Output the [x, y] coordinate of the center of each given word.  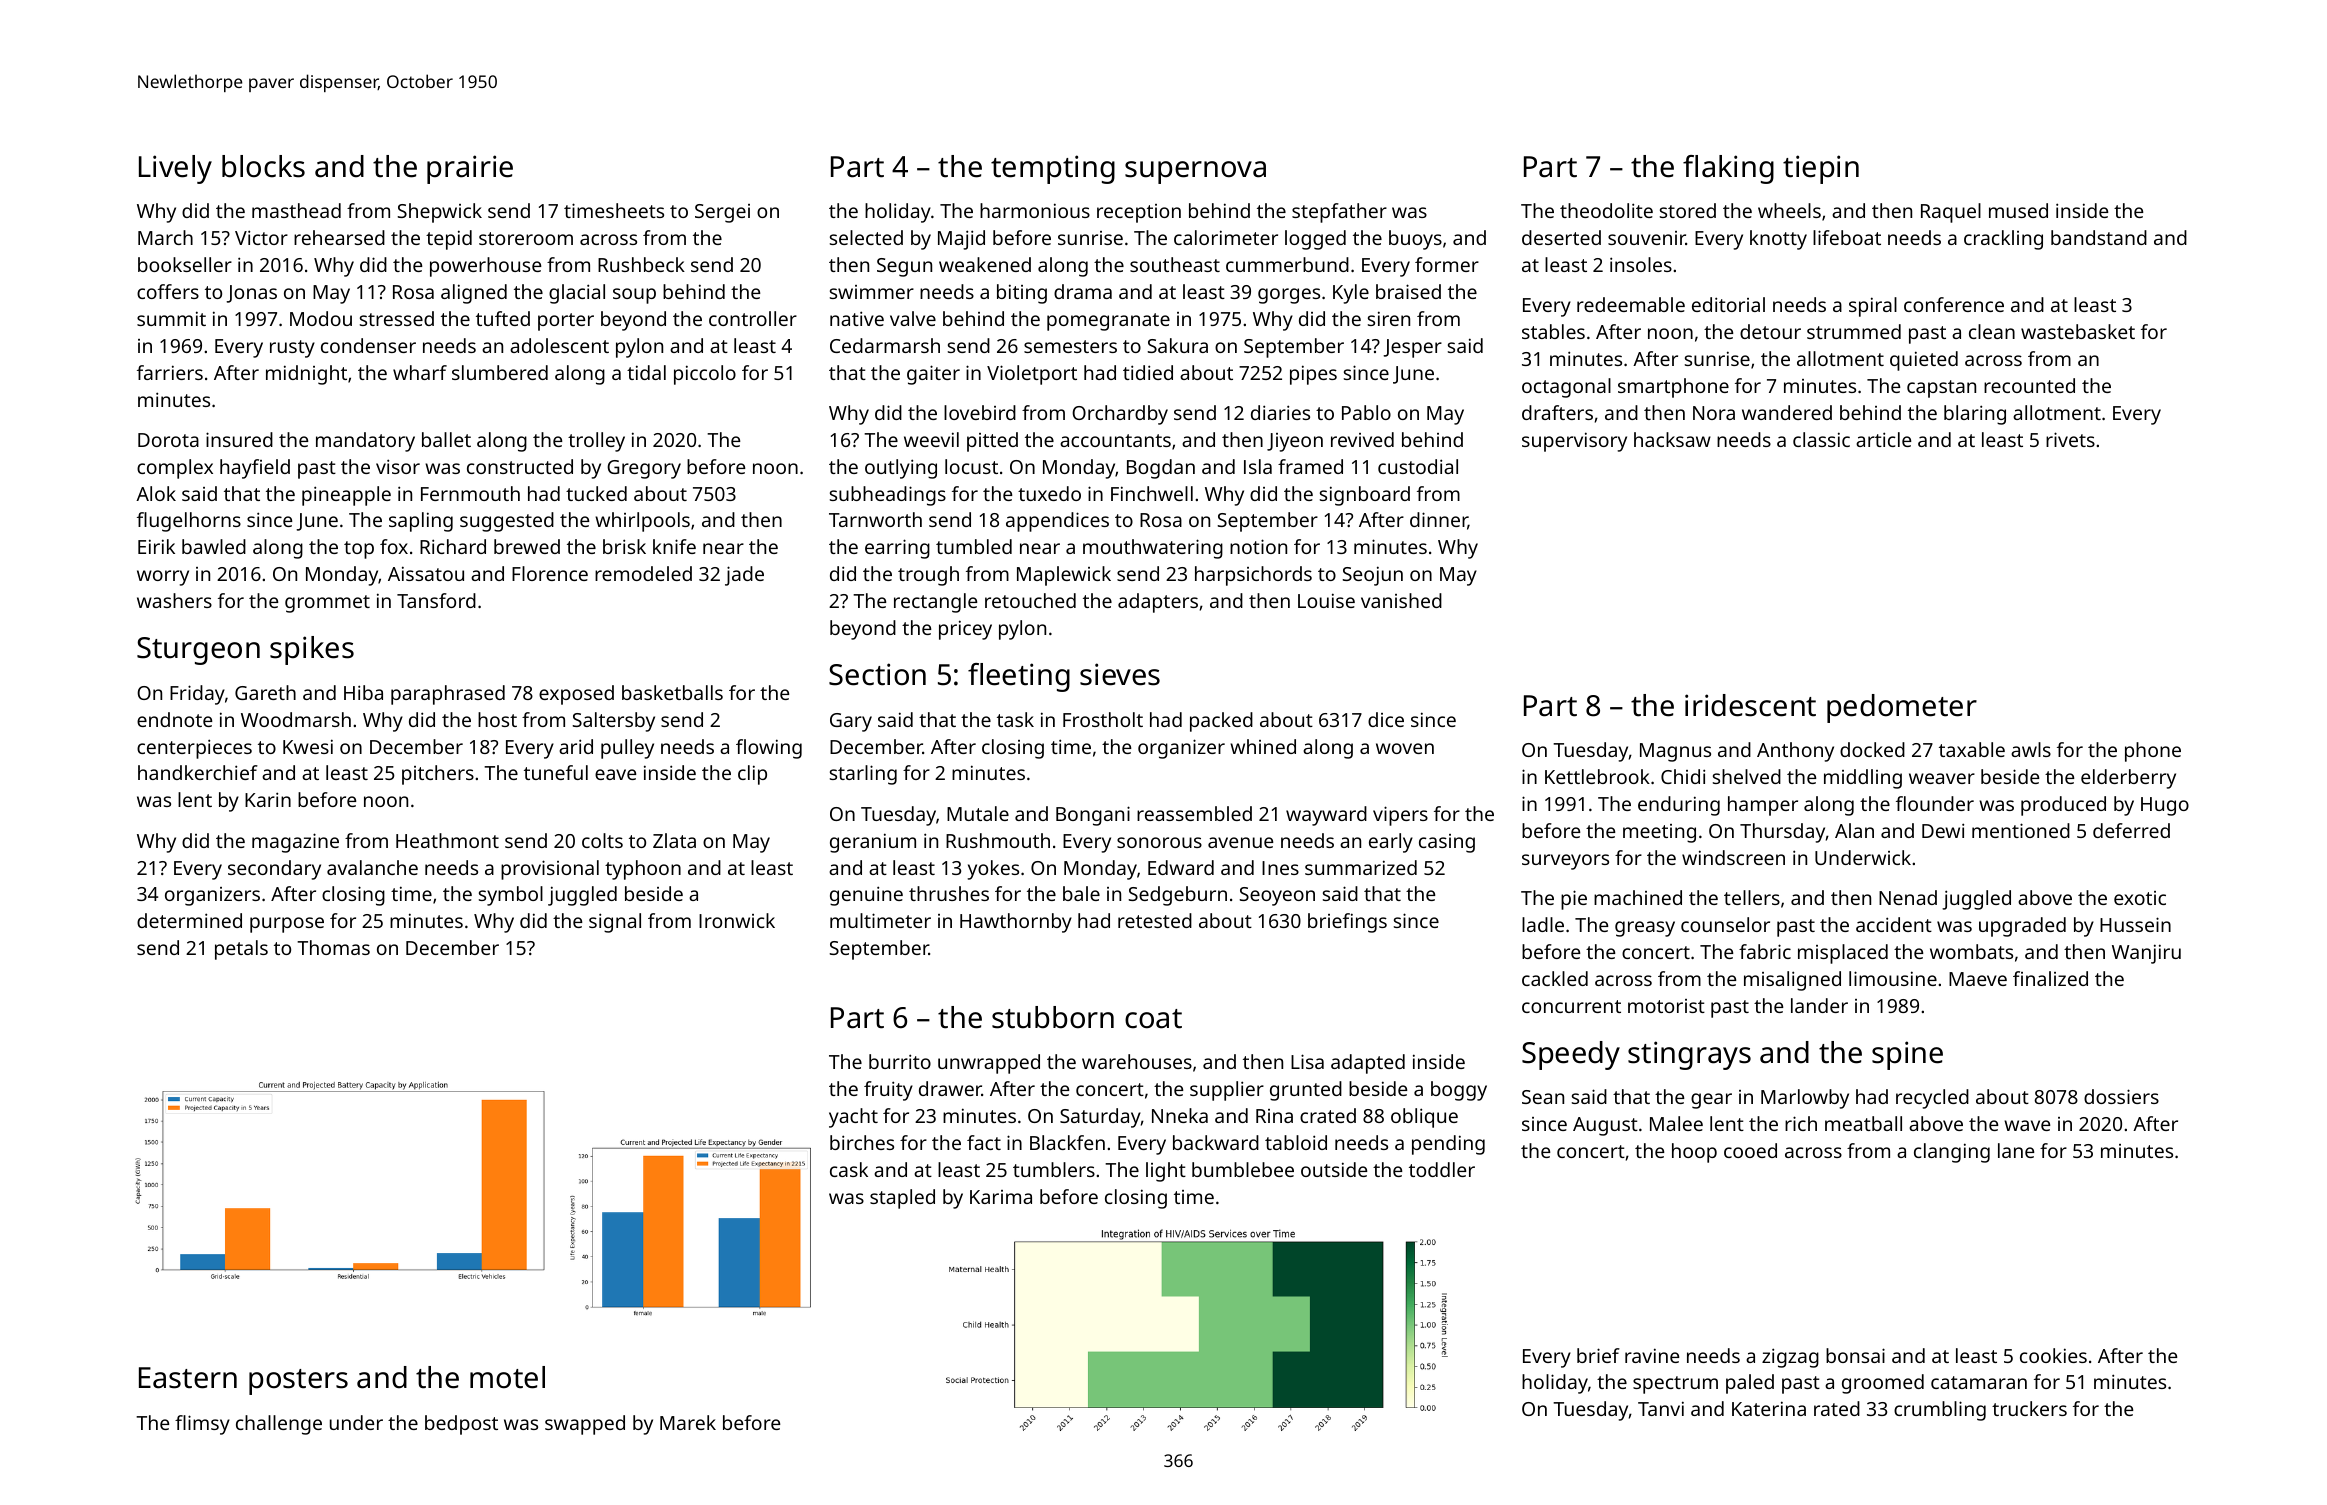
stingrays [1689, 1055]
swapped [585, 1425]
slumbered [500, 372]
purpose [287, 925]
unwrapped [989, 1064]
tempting [1053, 169]
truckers [2029, 1408]
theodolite [1606, 210]
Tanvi [1661, 1408]
